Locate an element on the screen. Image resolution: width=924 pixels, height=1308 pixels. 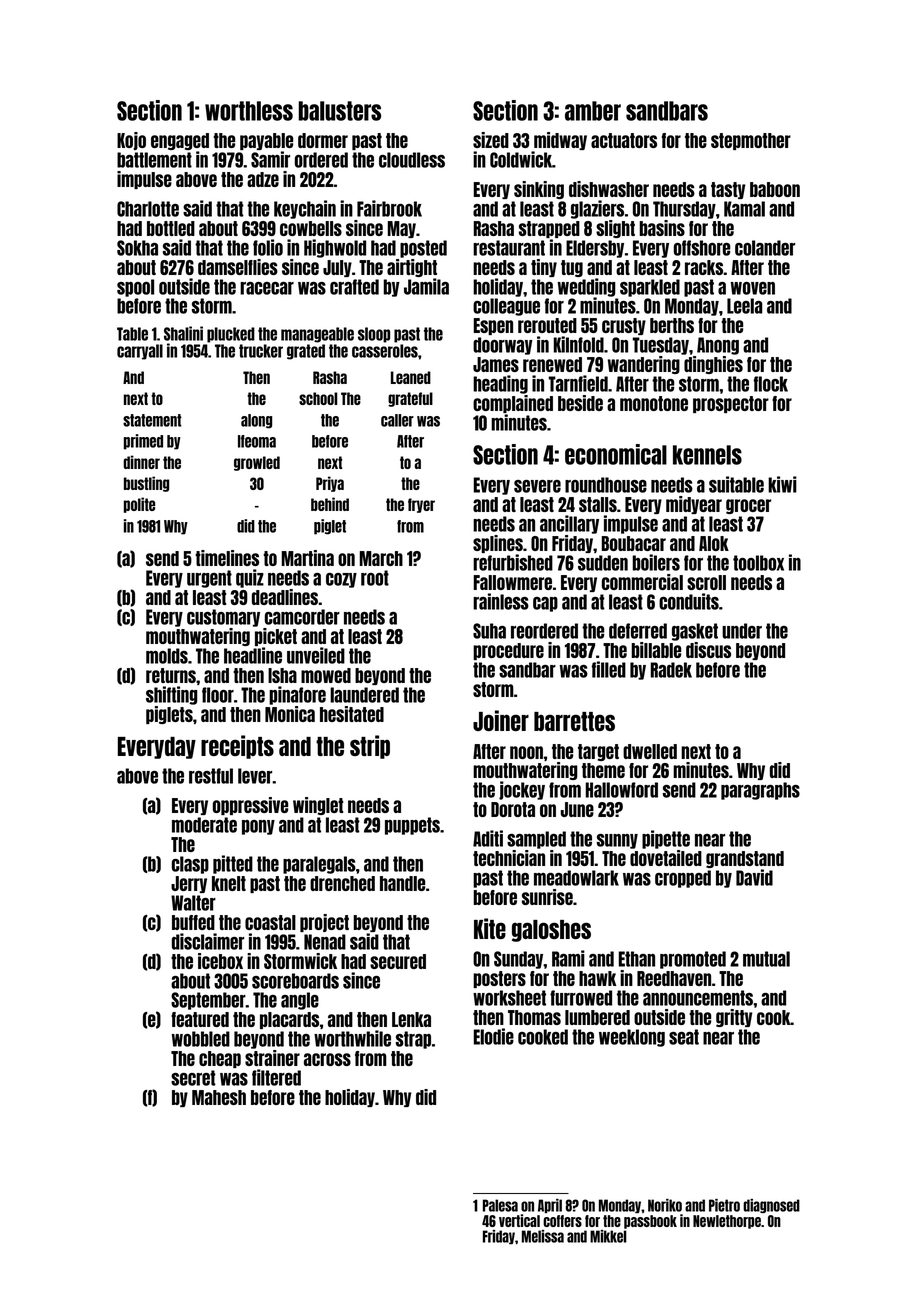
worthless is located at coordinates (249, 111).
